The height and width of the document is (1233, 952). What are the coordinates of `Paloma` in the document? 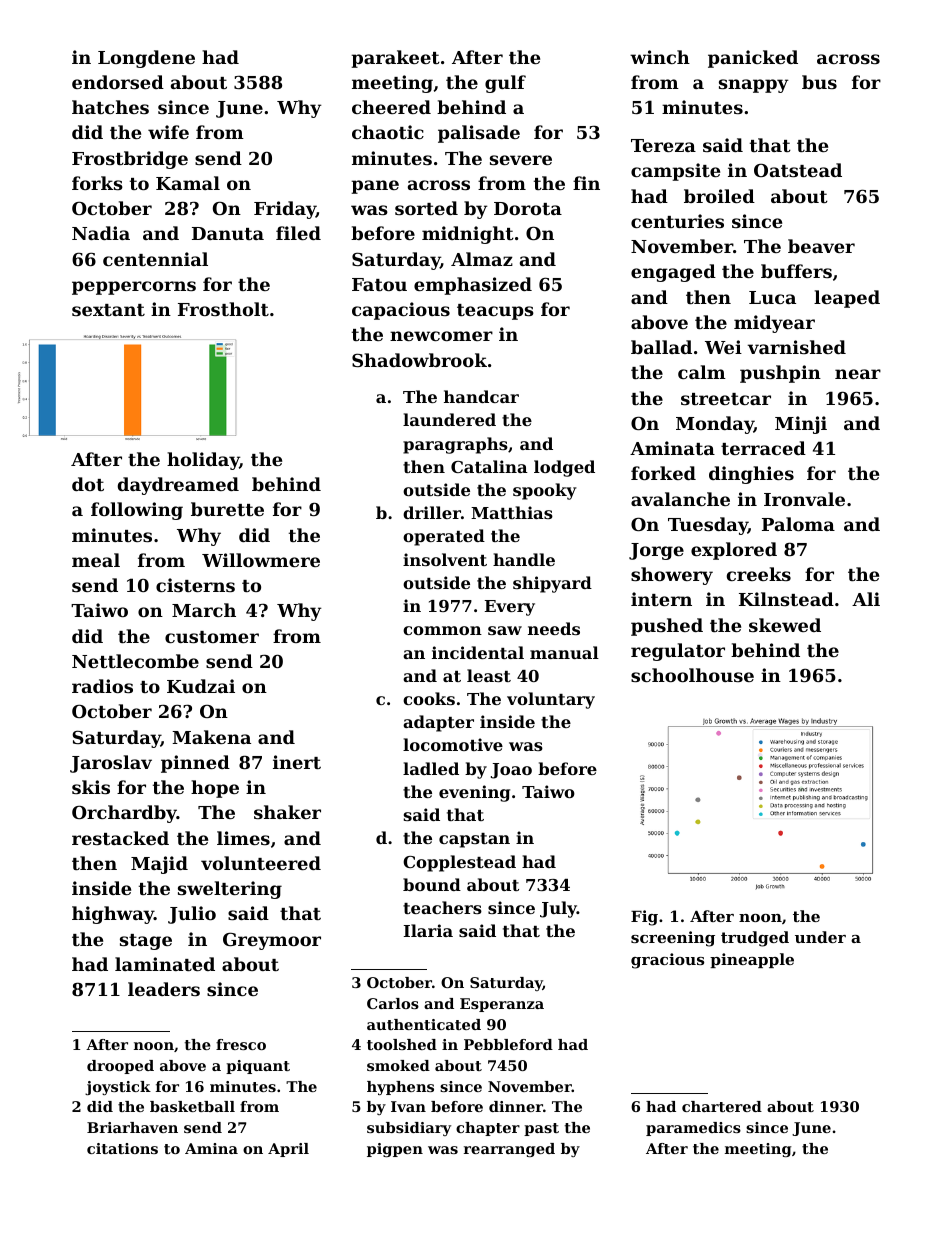 It's located at (798, 524).
